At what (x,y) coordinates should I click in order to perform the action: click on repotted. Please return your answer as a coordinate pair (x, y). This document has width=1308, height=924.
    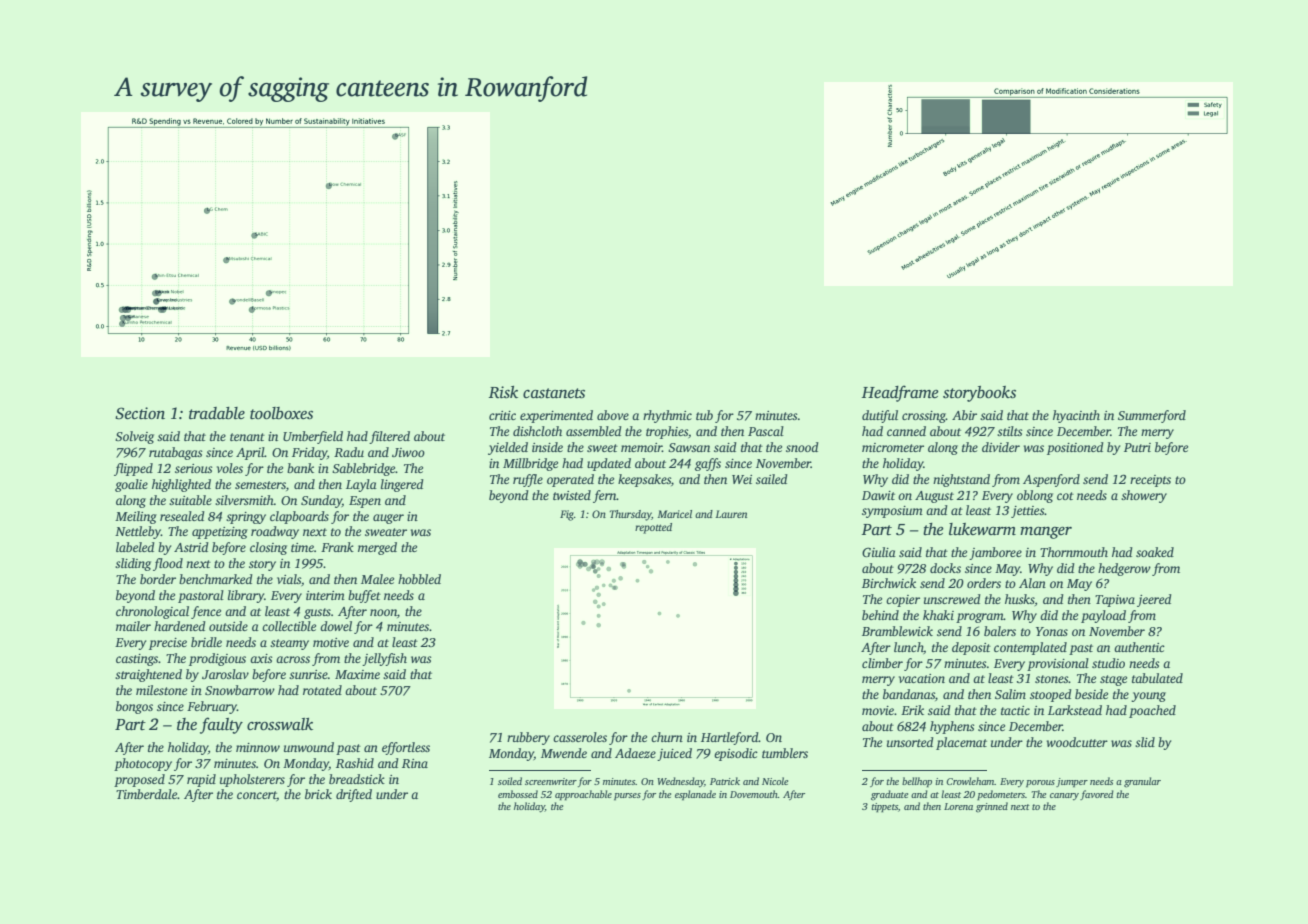
    Looking at the image, I should click on (653, 528).
